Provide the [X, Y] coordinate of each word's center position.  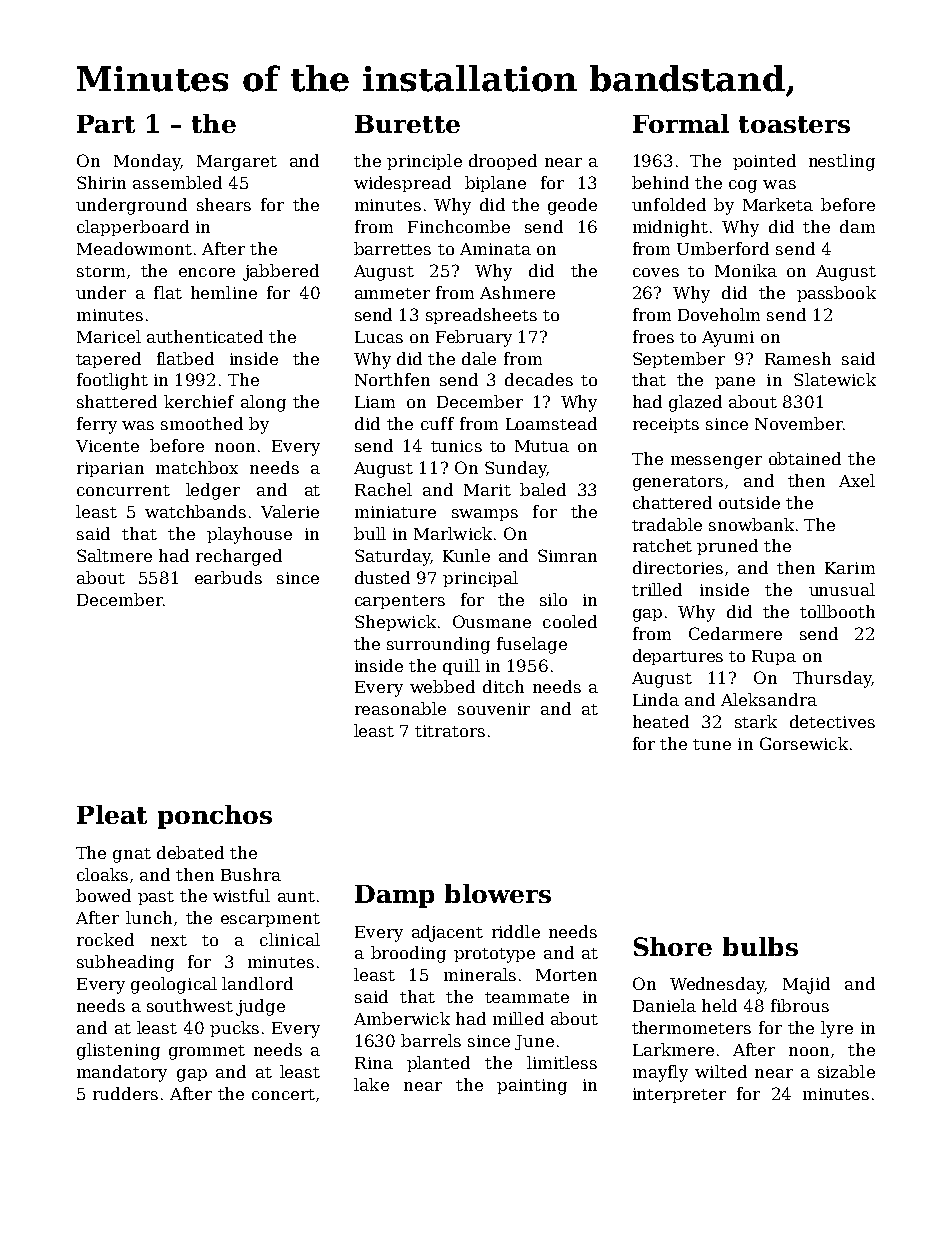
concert [283, 1094]
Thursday [832, 679]
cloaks [102, 874]
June [534, 1042]
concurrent [123, 490]
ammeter [392, 293]
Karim [850, 568]
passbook [836, 294]
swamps [485, 515]
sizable [846, 1071]
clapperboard [133, 228]
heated [661, 721]
